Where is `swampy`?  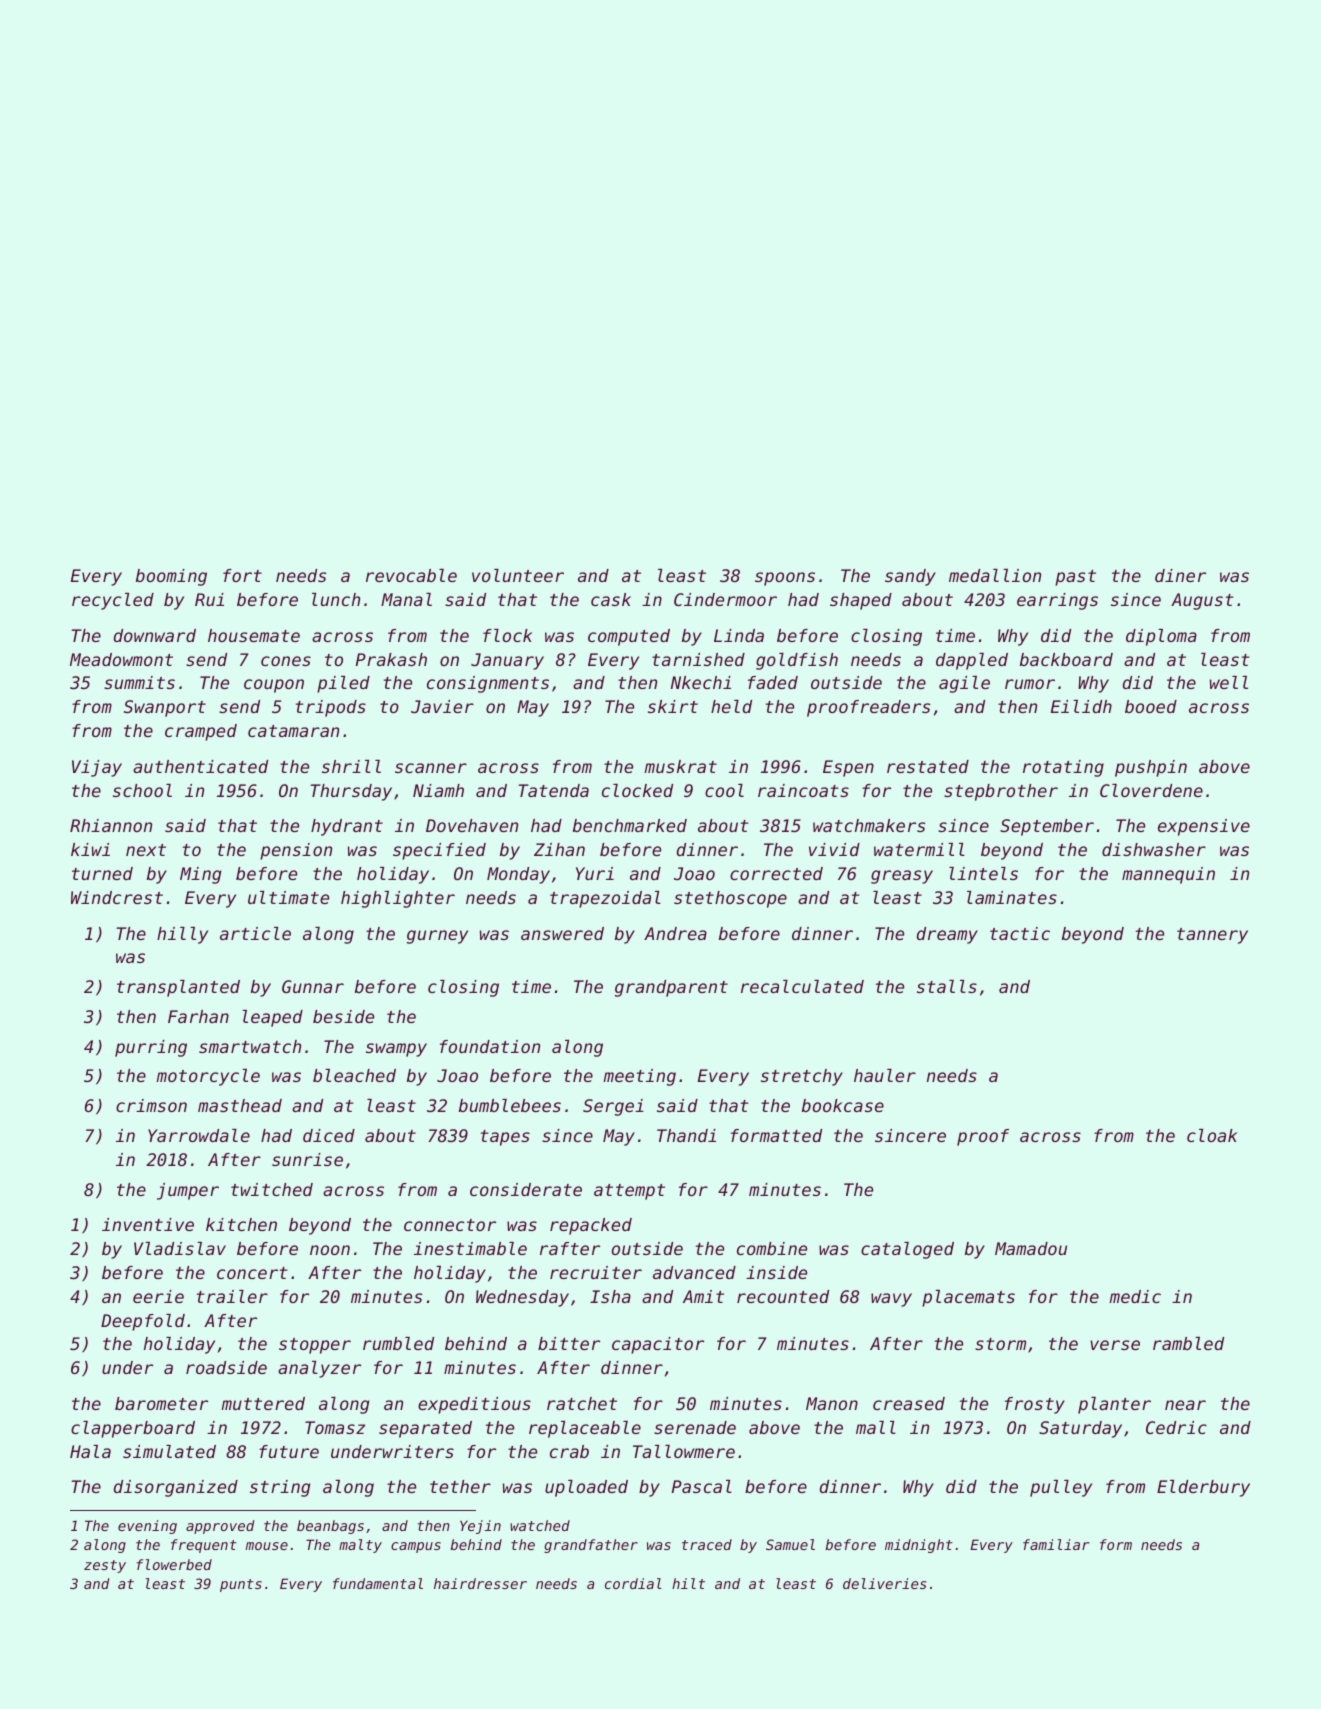 swampy is located at coordinates (396, 1050).
